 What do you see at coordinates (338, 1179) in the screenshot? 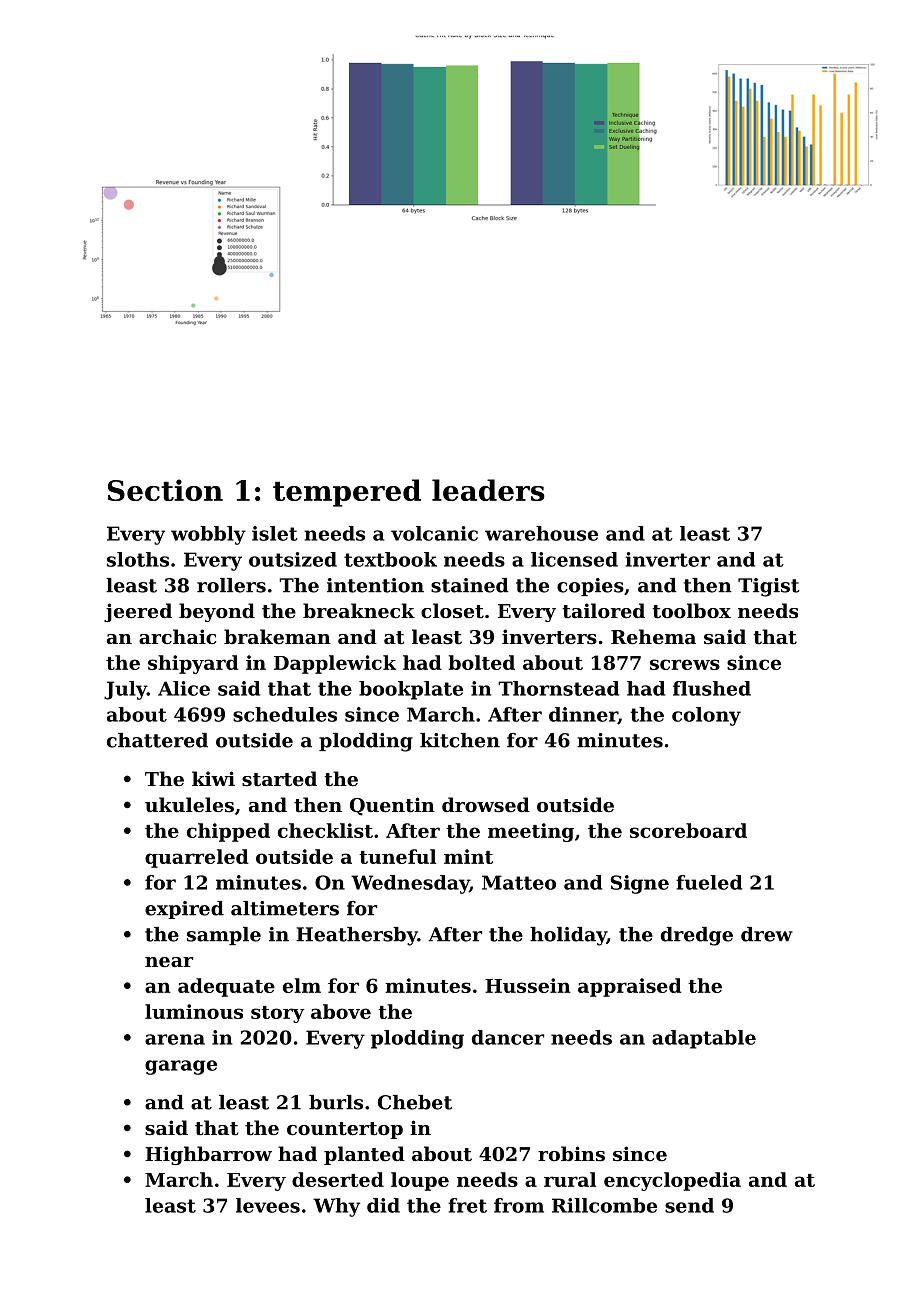
I see `deserted` at bounding box center [338, 1179].
